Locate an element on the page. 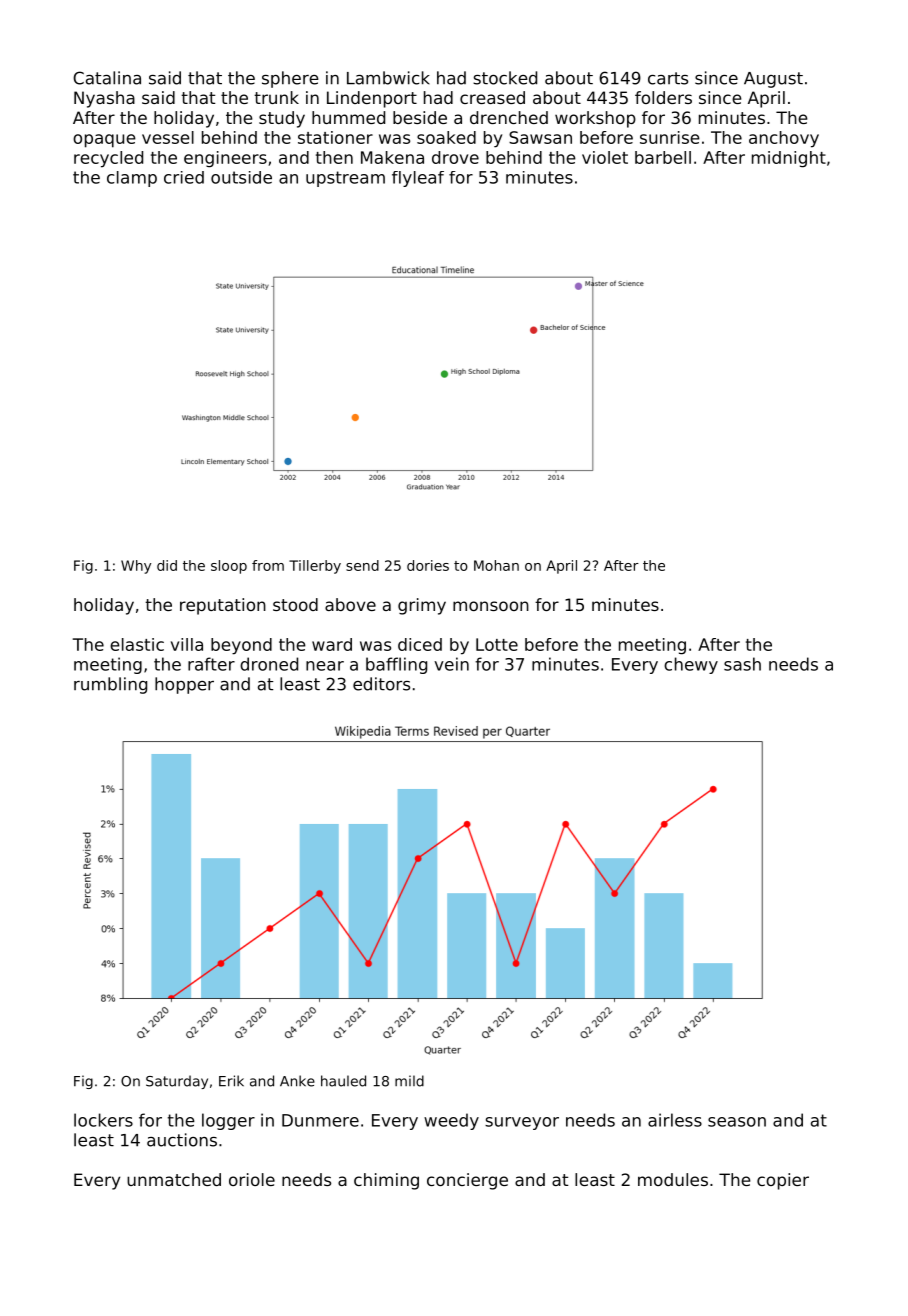 The image size is (908, 1316). did is located at coordinates (167, 565).
